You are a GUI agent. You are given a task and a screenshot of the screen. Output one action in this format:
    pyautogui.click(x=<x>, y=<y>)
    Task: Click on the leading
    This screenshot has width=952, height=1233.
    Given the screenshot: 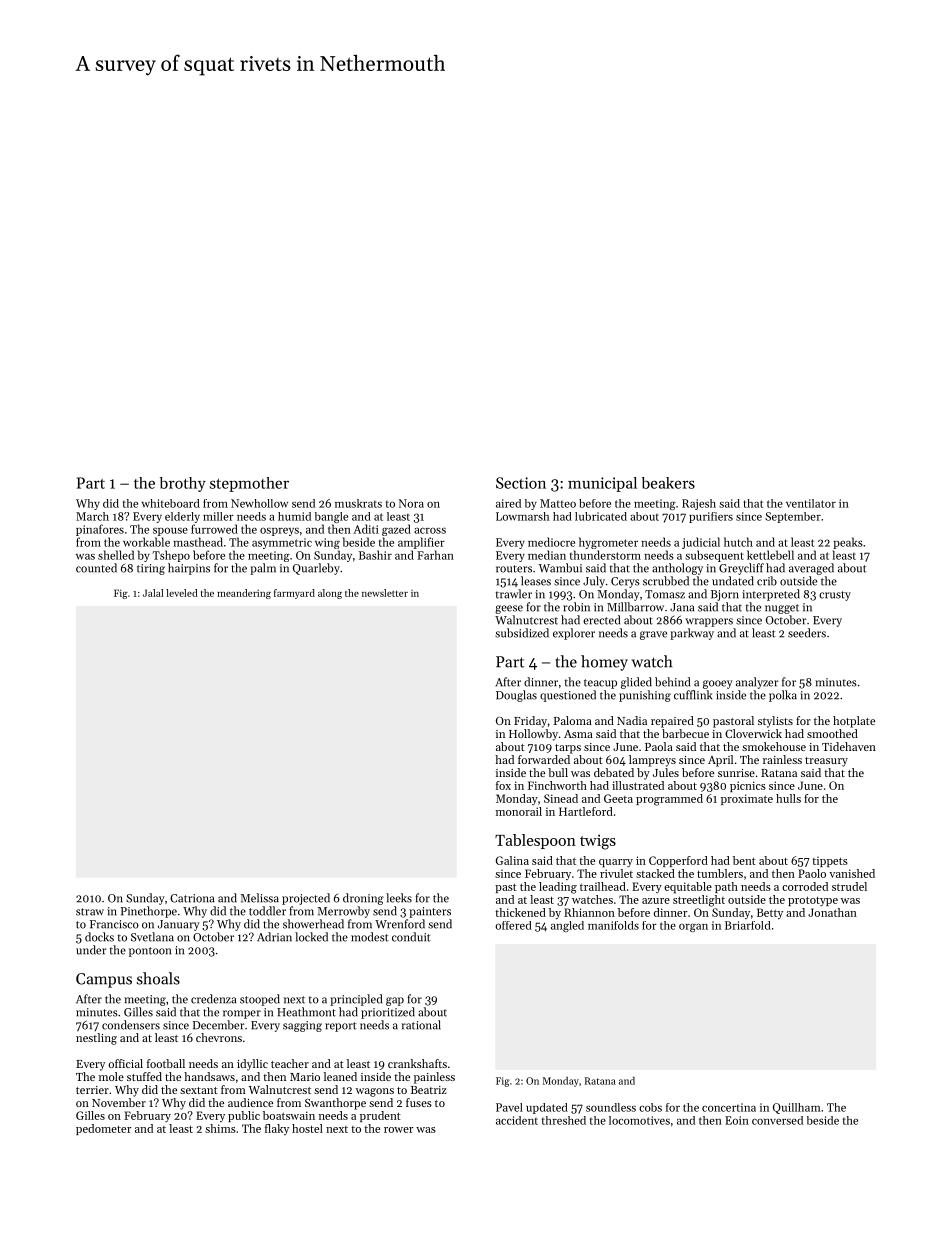 What is the action you would take?
    pyautogui.click(x=558, y=888)
